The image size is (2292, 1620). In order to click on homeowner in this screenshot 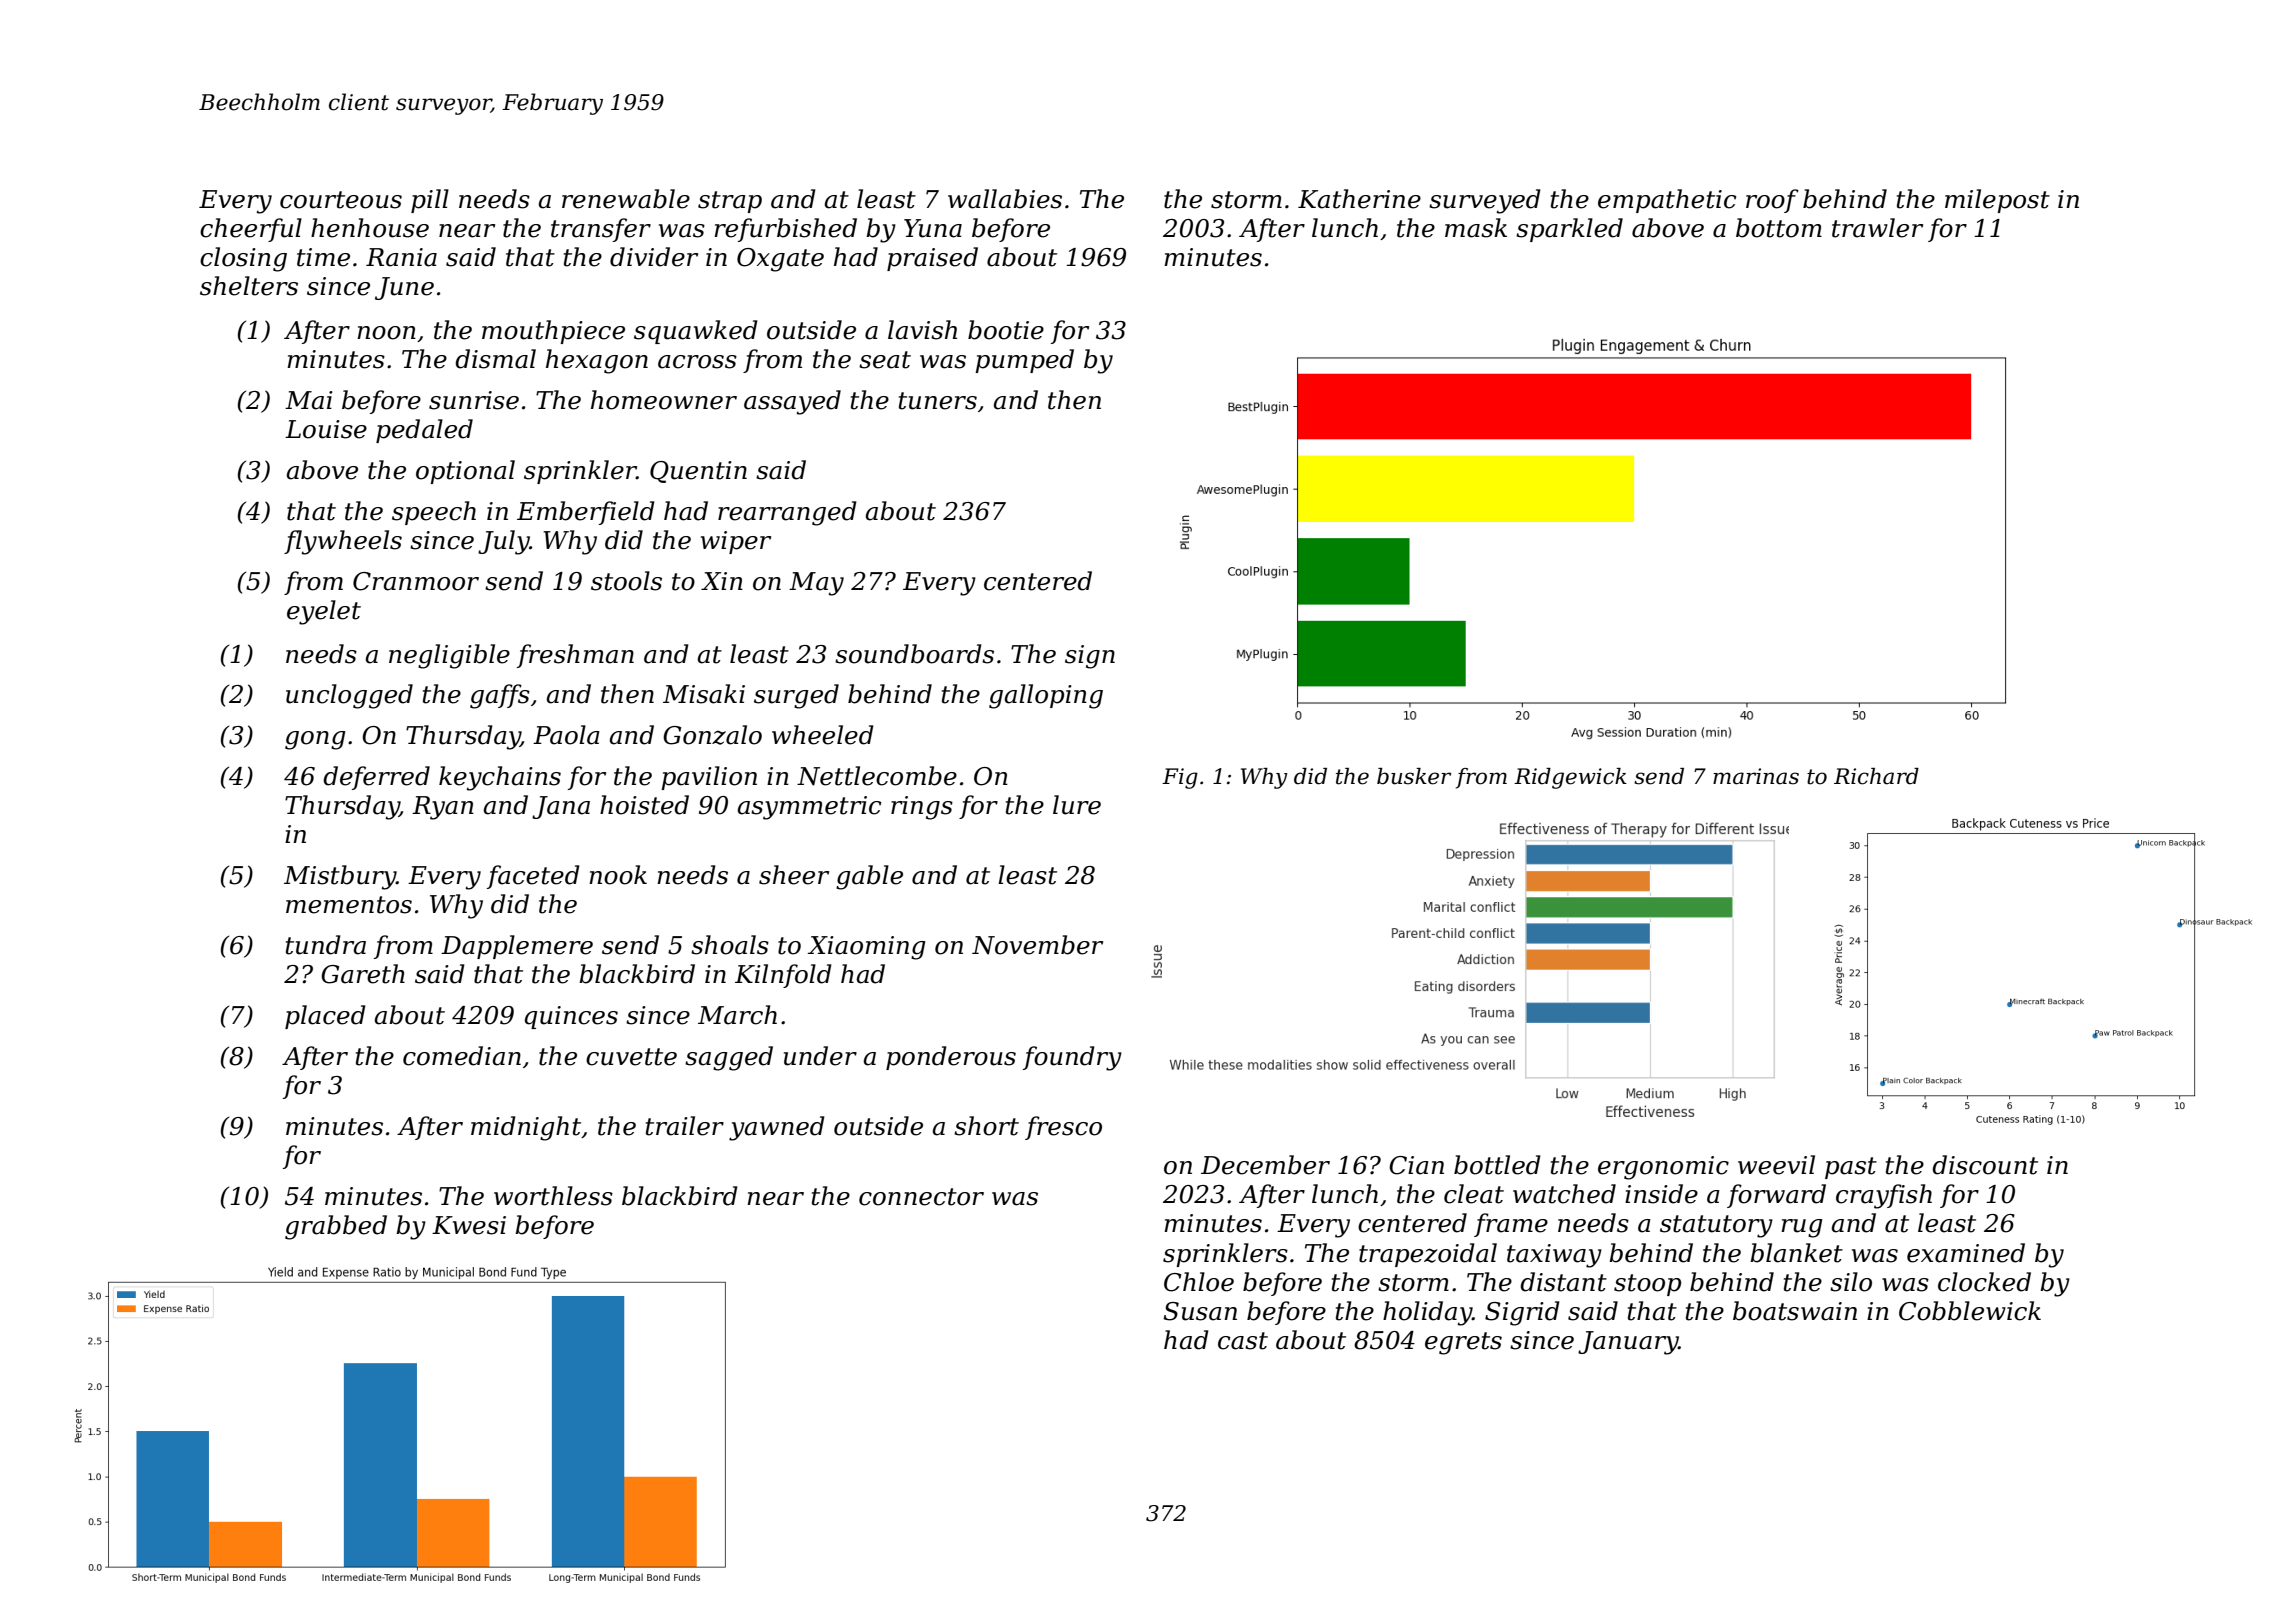, I will do `click(664, 400)`.
